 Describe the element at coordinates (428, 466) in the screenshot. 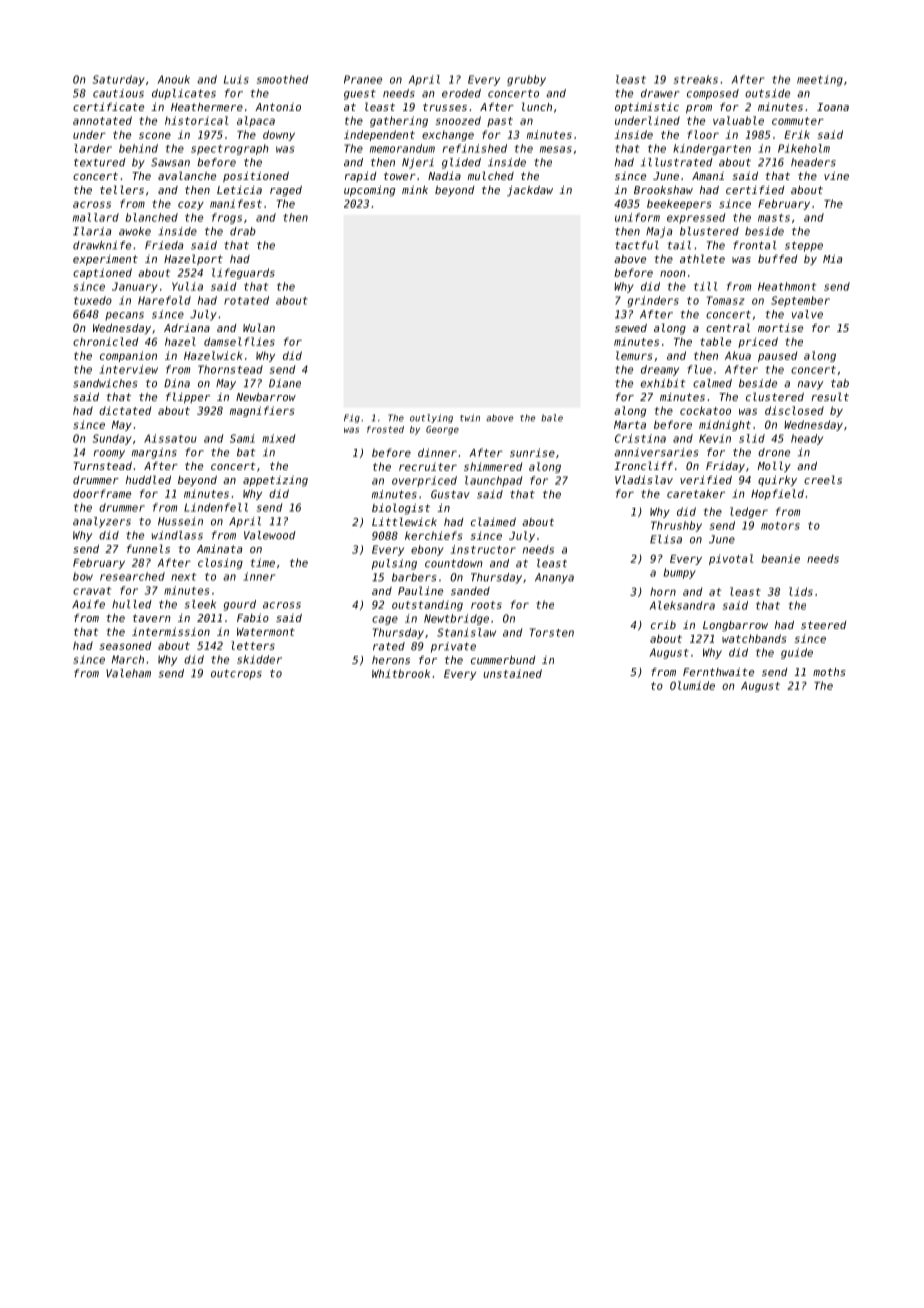

I see `recruiter` at that location.
